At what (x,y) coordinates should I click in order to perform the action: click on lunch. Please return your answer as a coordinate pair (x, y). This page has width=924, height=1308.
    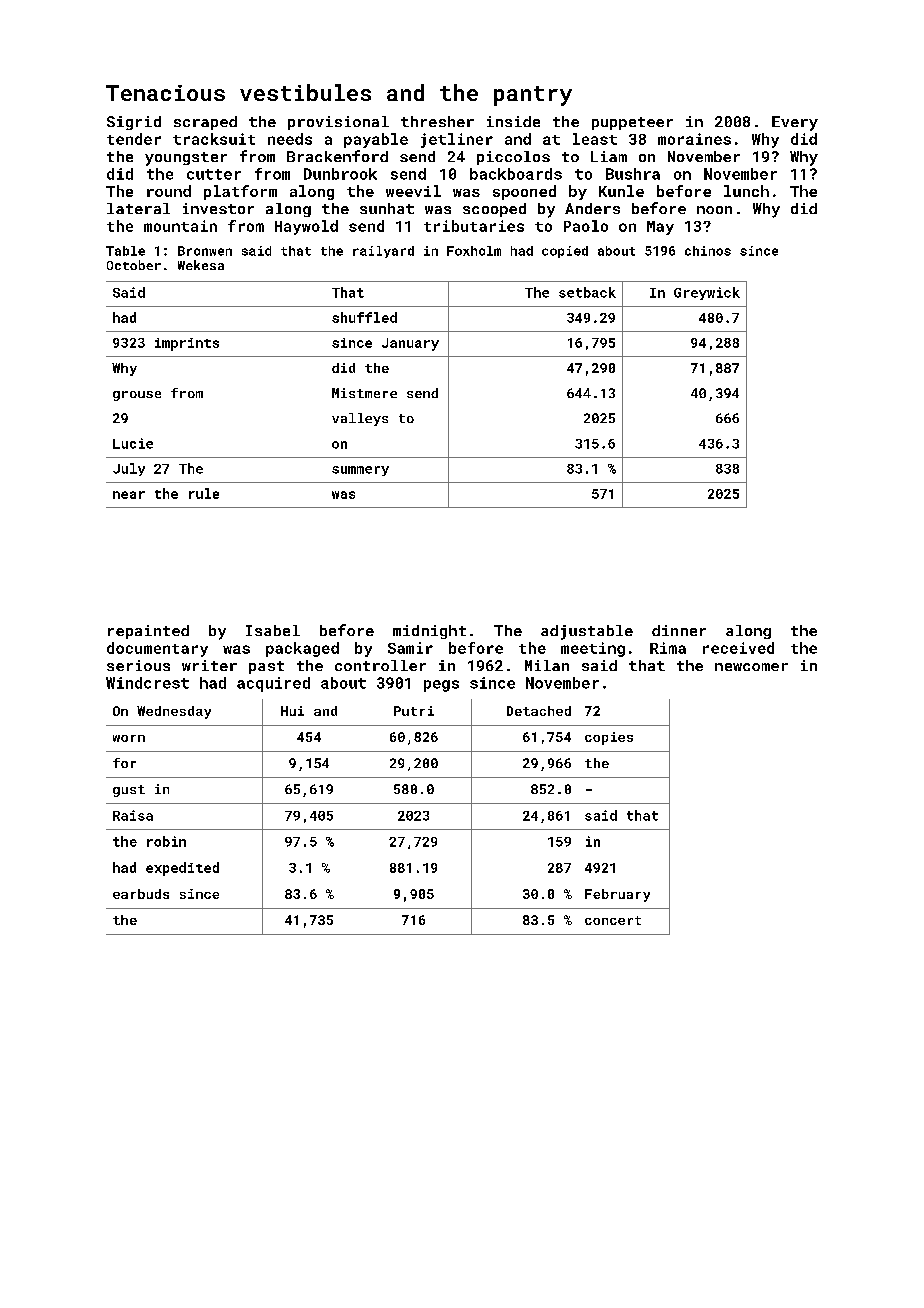
    Looking at the image, I should click on (746, 191).
